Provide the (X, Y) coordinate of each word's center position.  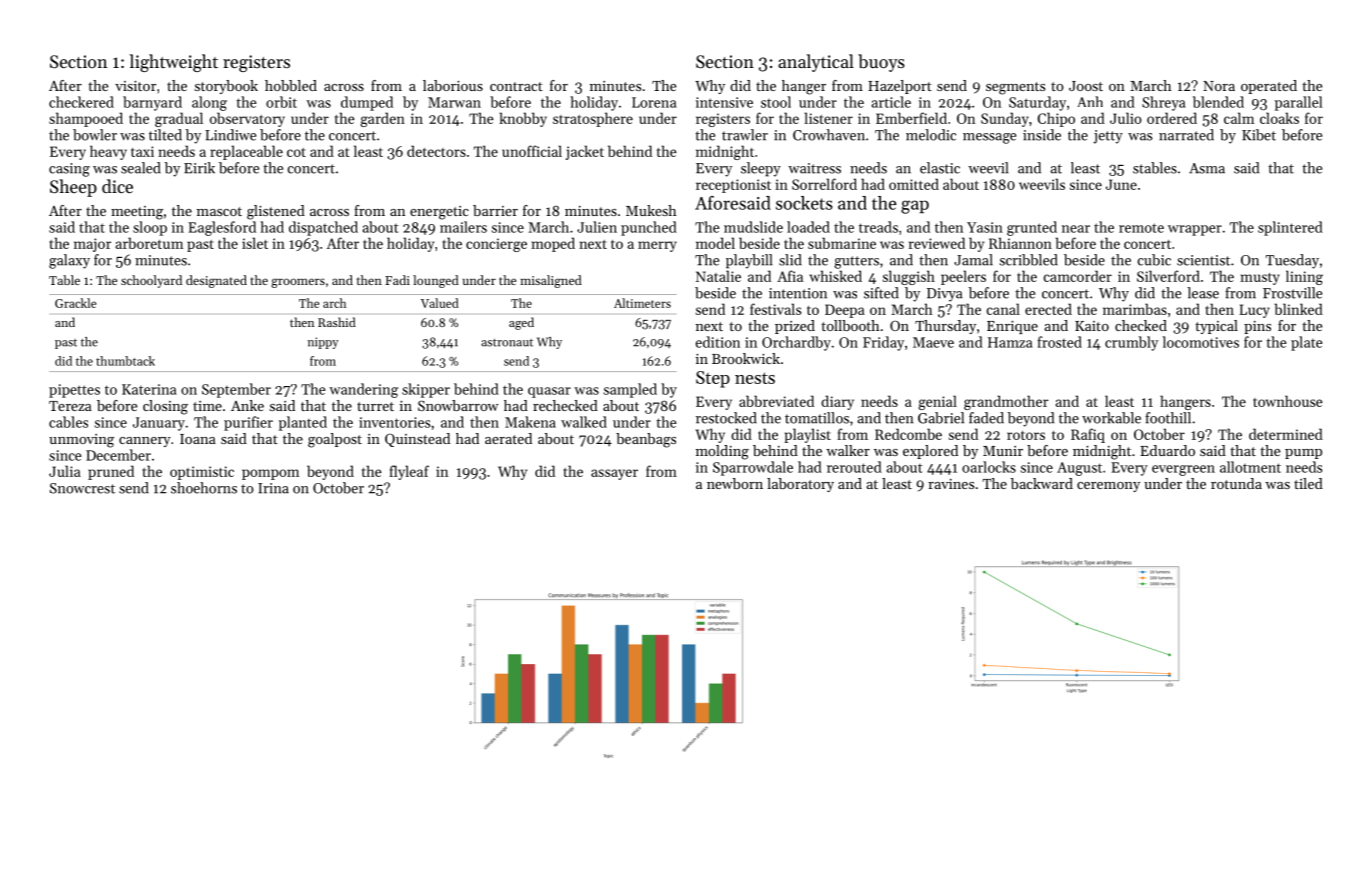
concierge (496, 245)
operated (1269, 87)
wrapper (1195, 230)
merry (657, 246)
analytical (816, 63)
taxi (142, 151)
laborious (453, 85)
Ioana (198, 439)
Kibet (1259, 135)
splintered (1290, 228)
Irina (273, 488)
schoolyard (151, 281)
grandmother (1006, 402)
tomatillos (817, 418)
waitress (814, 168)
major (92, 245)
